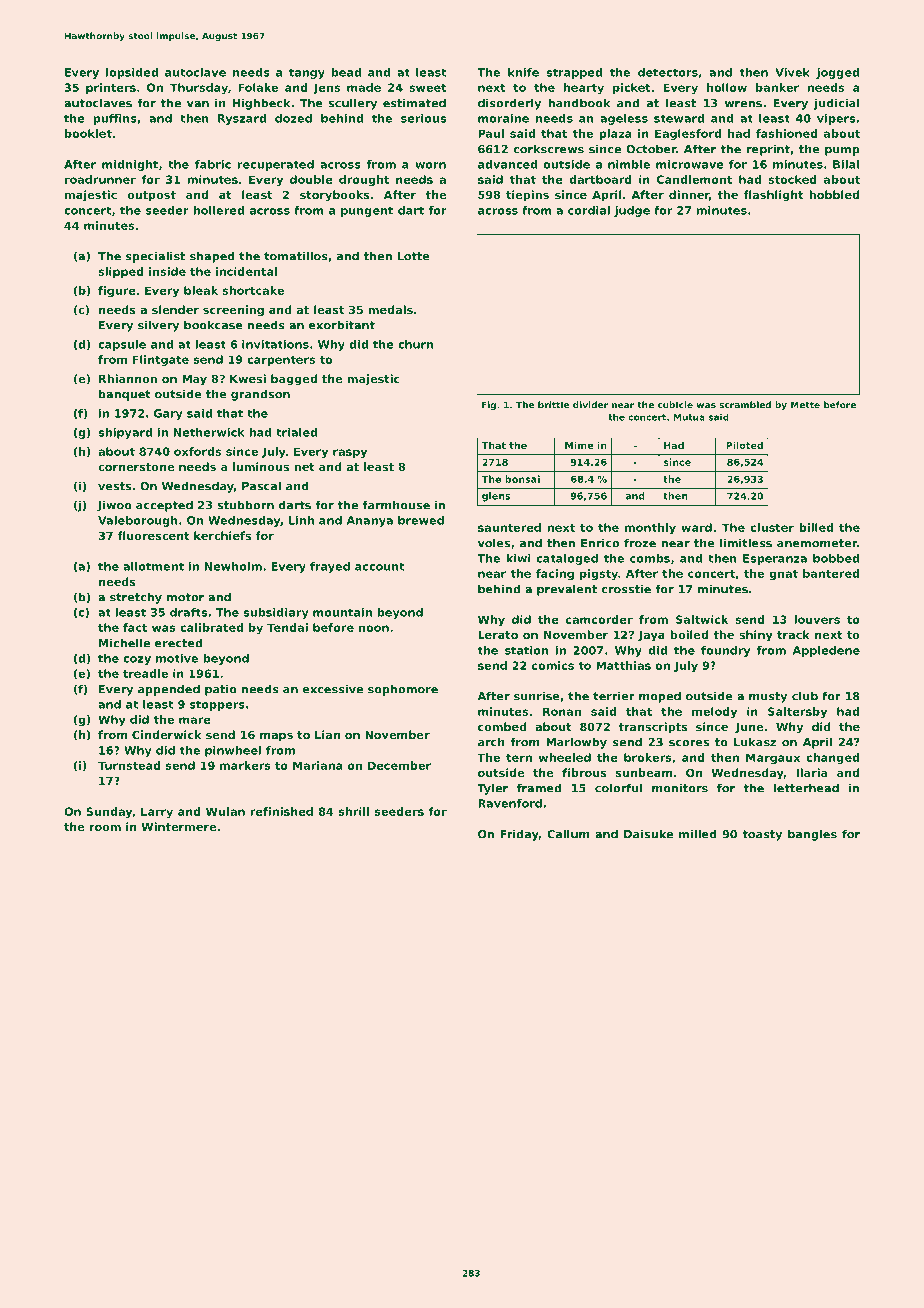 The height and width of the screenshot is (1308, 924). I want to click on Appledene, so click(826, 651).
